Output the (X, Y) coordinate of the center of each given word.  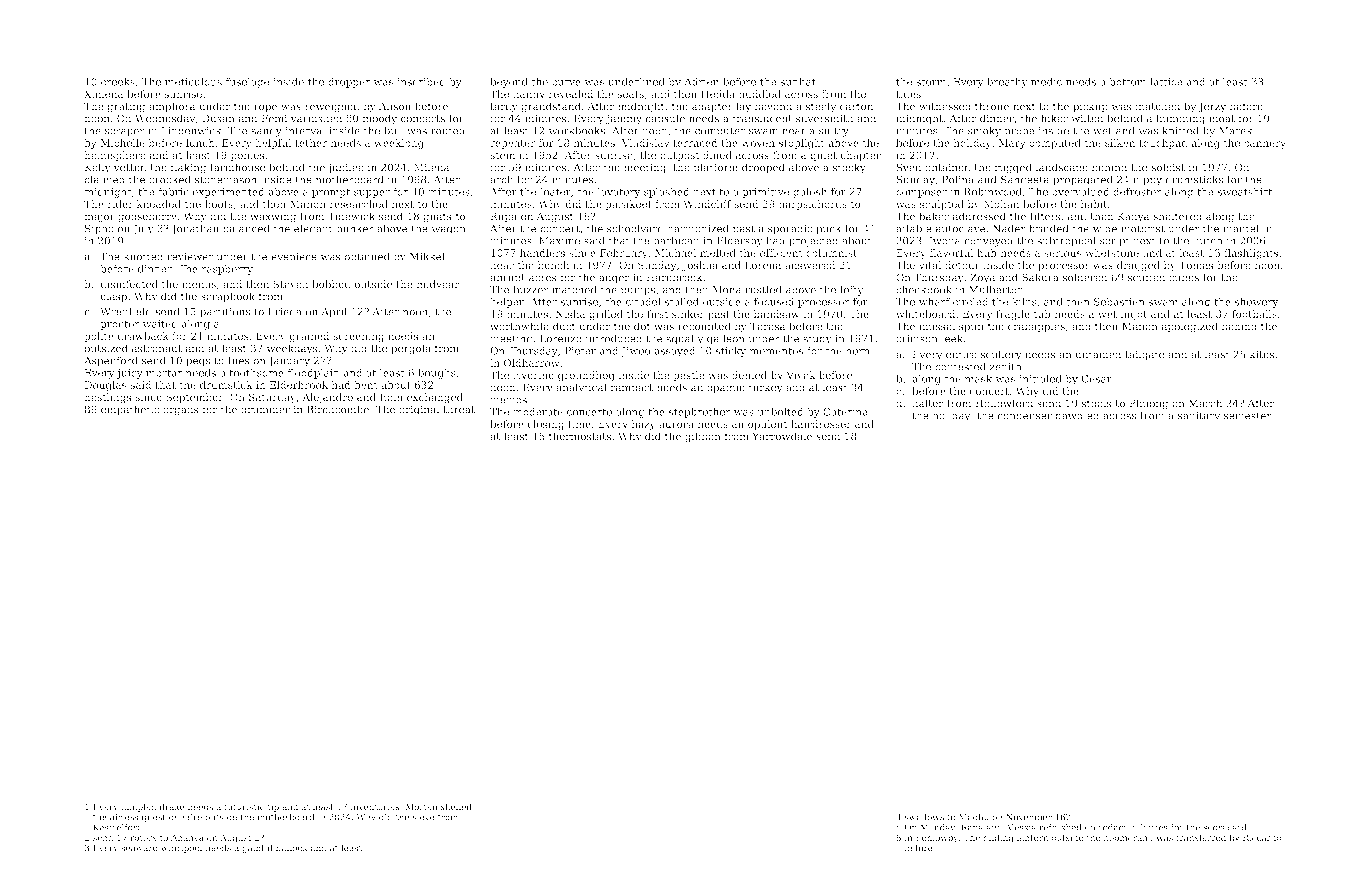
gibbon (703, 437)
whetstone (1112, 253)
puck (829, 229)
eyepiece (294, 258)
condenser (1025, 415)
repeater (512, 144)
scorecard (1225, 827)
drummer (265, 409)
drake (172, 806)
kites (1261, 354)
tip (273, 807)
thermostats (580, 436)
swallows (924, 817)
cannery (1265, 145)
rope (265, 108)
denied (749, 375)
